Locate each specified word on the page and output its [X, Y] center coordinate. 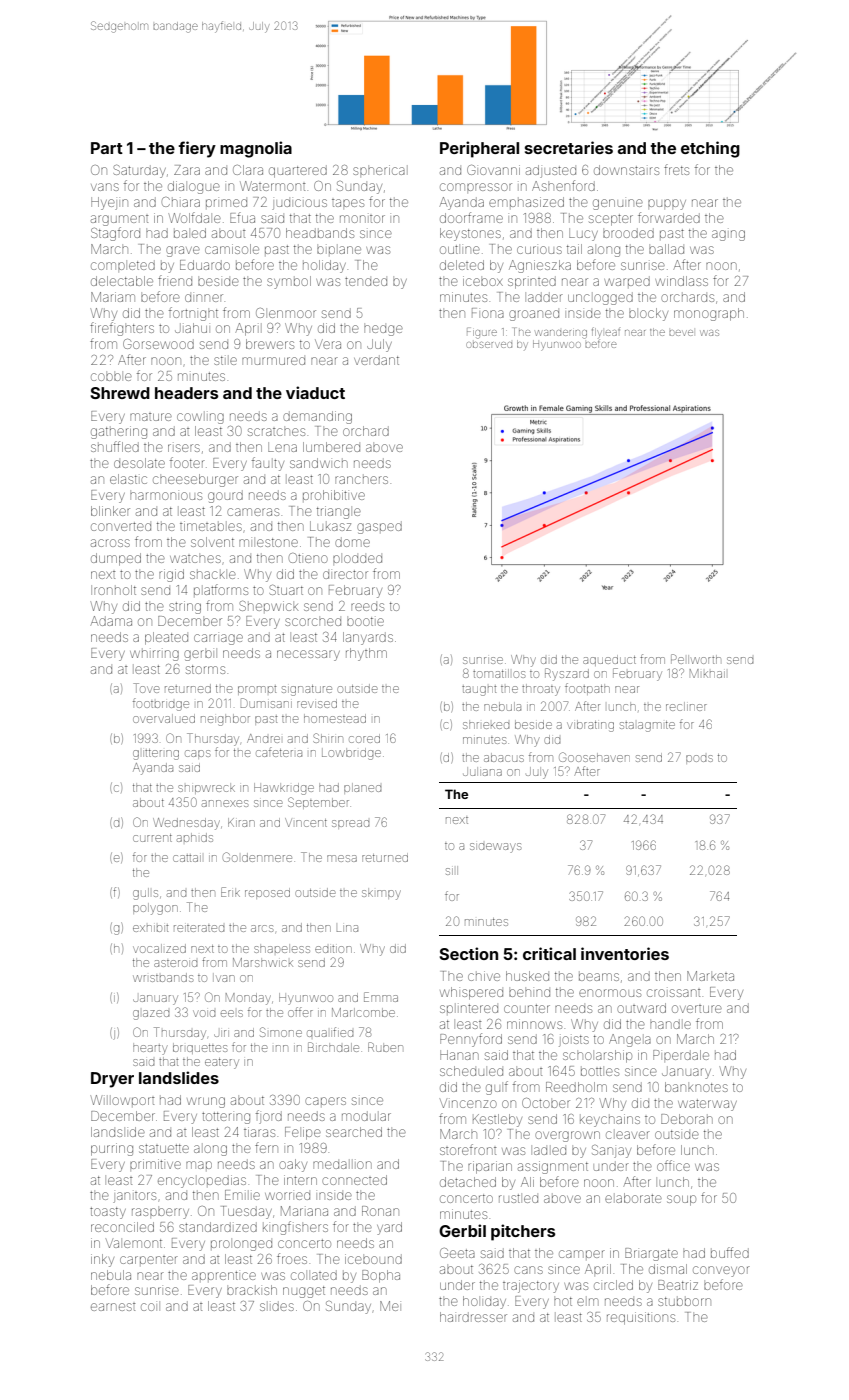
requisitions [641, 1318]
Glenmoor [286, 313]
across [110, 543]
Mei [389, 1306]
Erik [230, 892]
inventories [625, 953]
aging [728, 235]
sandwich [319, 463]
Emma [381, 997]
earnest [113, 1307]
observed [489, 345]
